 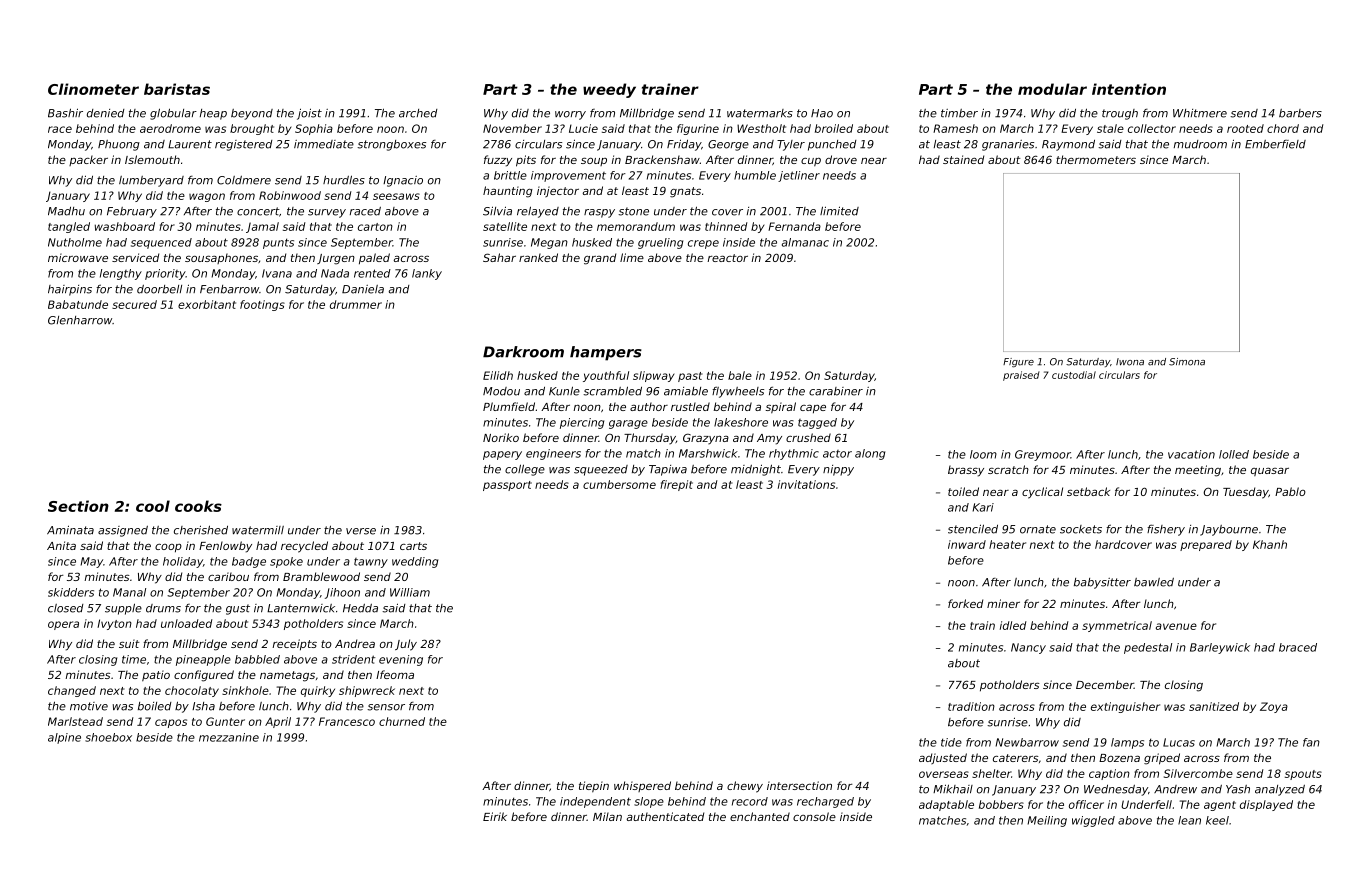 I want to click on weedy, so click(x=609, y=90).
